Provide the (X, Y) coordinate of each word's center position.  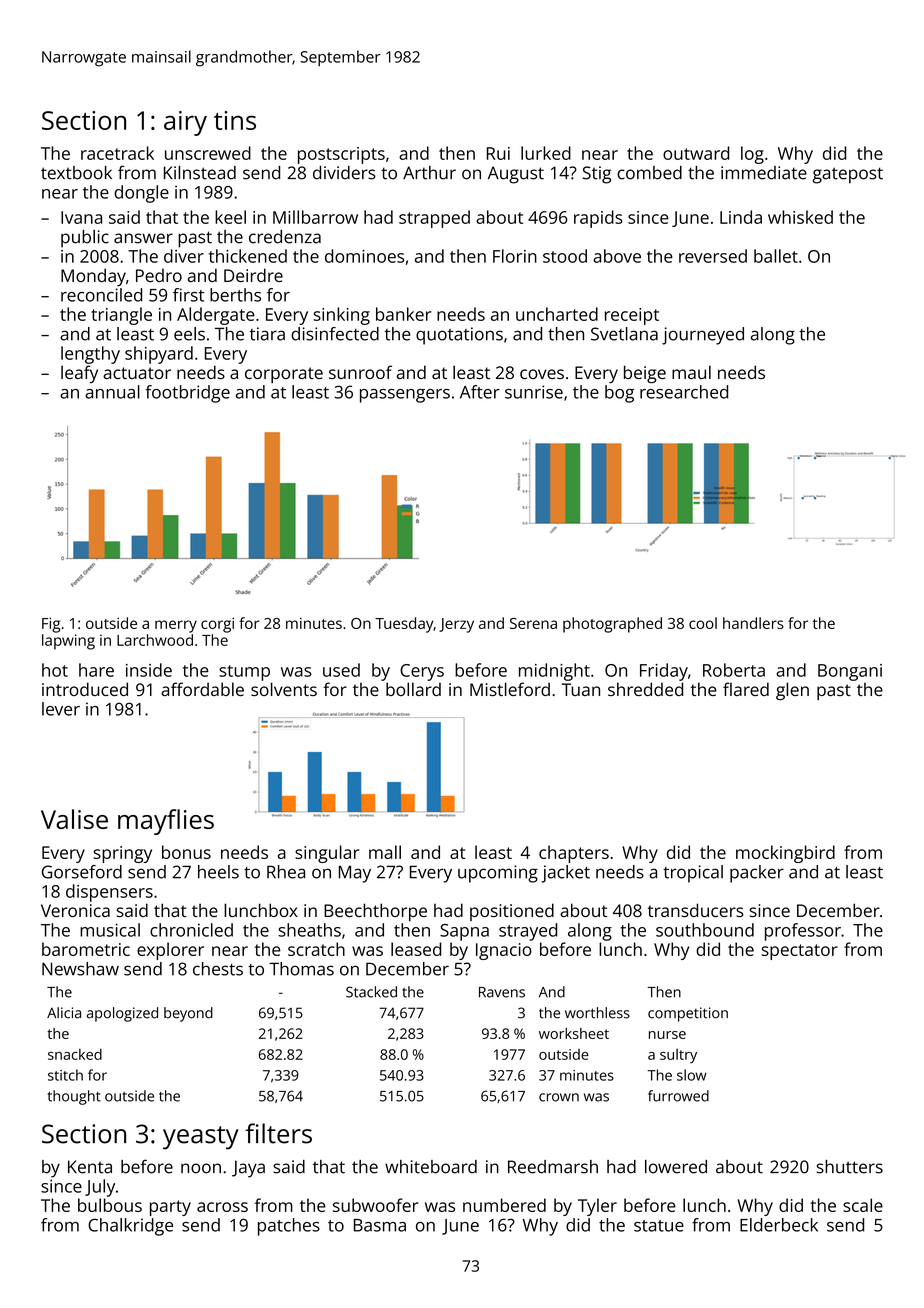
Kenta (90, 1167)
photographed (612, 625)
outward (696, 153)
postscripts (341, 155)
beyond (188, 1014)
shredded (645, 689)
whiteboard (431, 1167)
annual (112, 392)
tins (235, 120)
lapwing (68, 642)
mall (385, 852)
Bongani (850, 672)
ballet (776, 256)
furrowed (678, 1096)
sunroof (360, 372)
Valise (74, 819)
